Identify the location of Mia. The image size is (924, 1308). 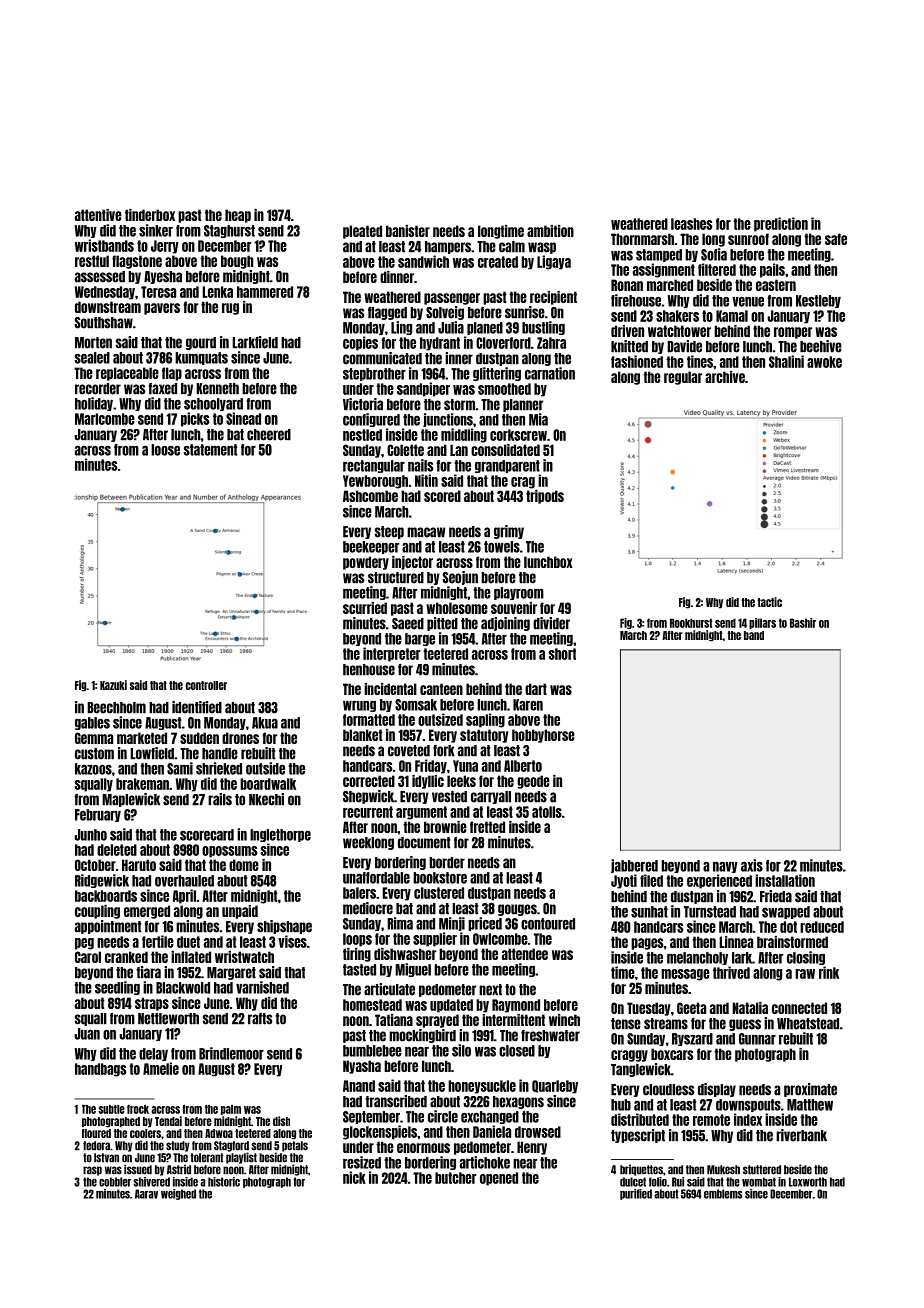
(538, 419).
